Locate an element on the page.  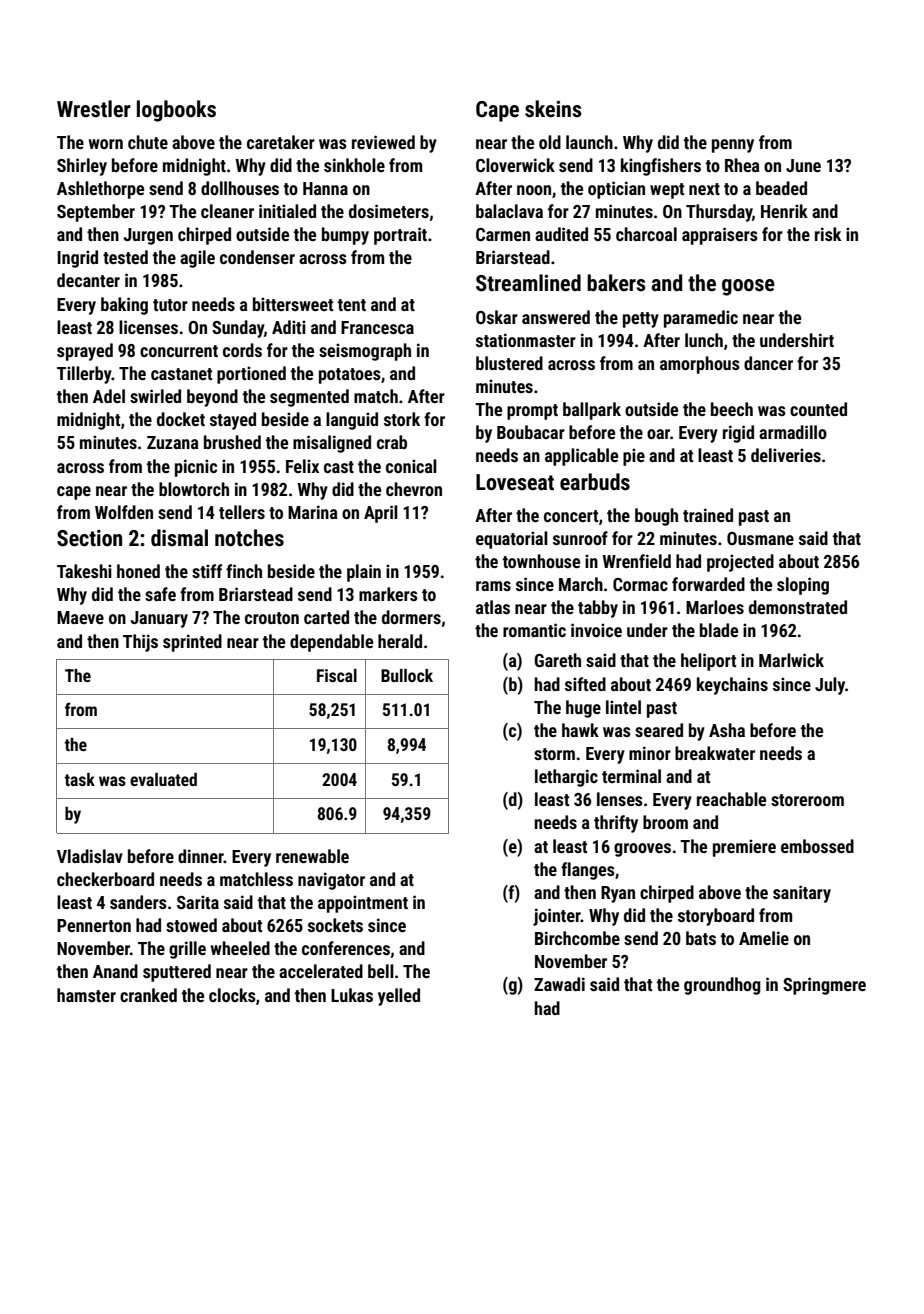
logbooks is located at coordinates (176, 111).
